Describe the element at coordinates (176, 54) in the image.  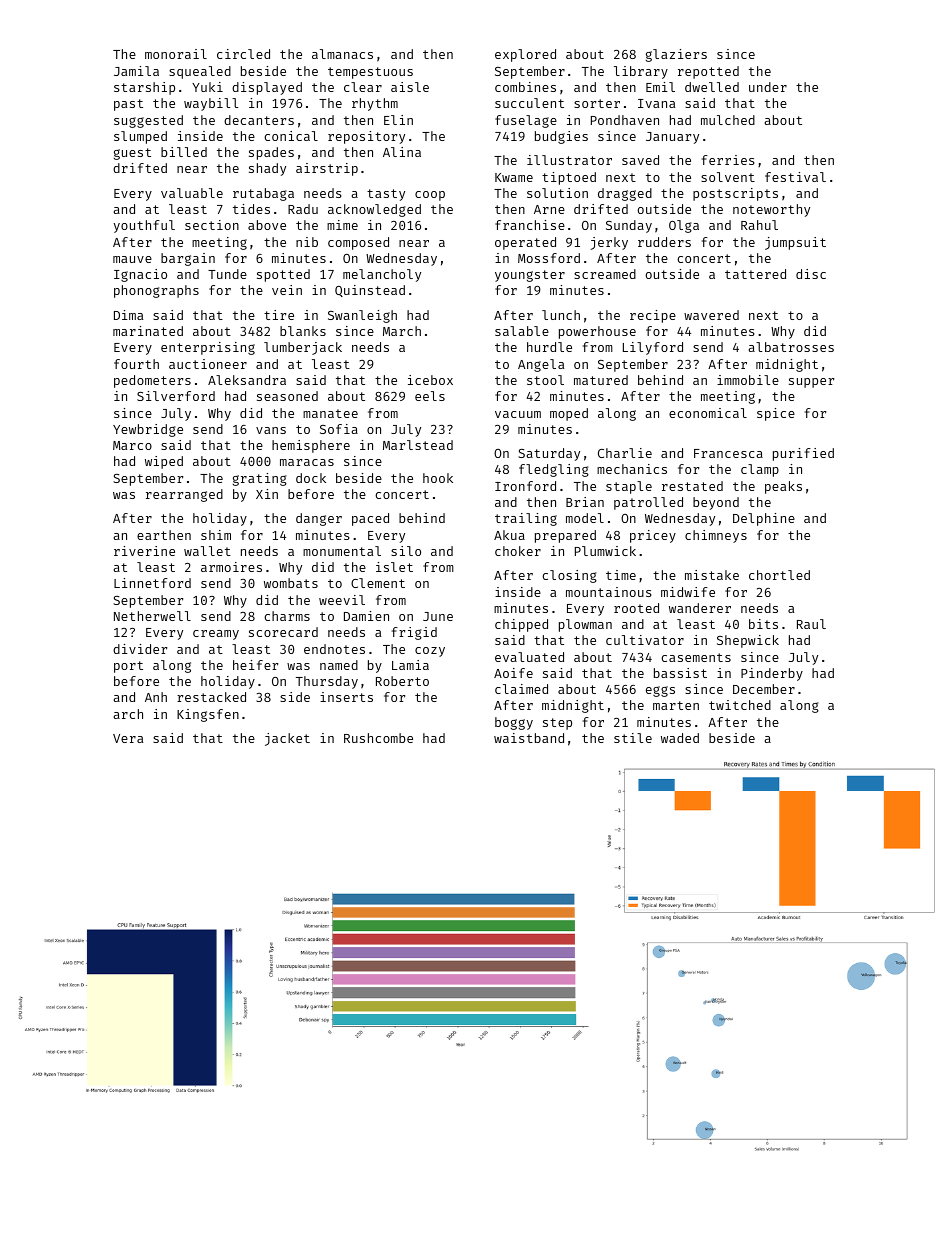
I see `monorail` at that location.
